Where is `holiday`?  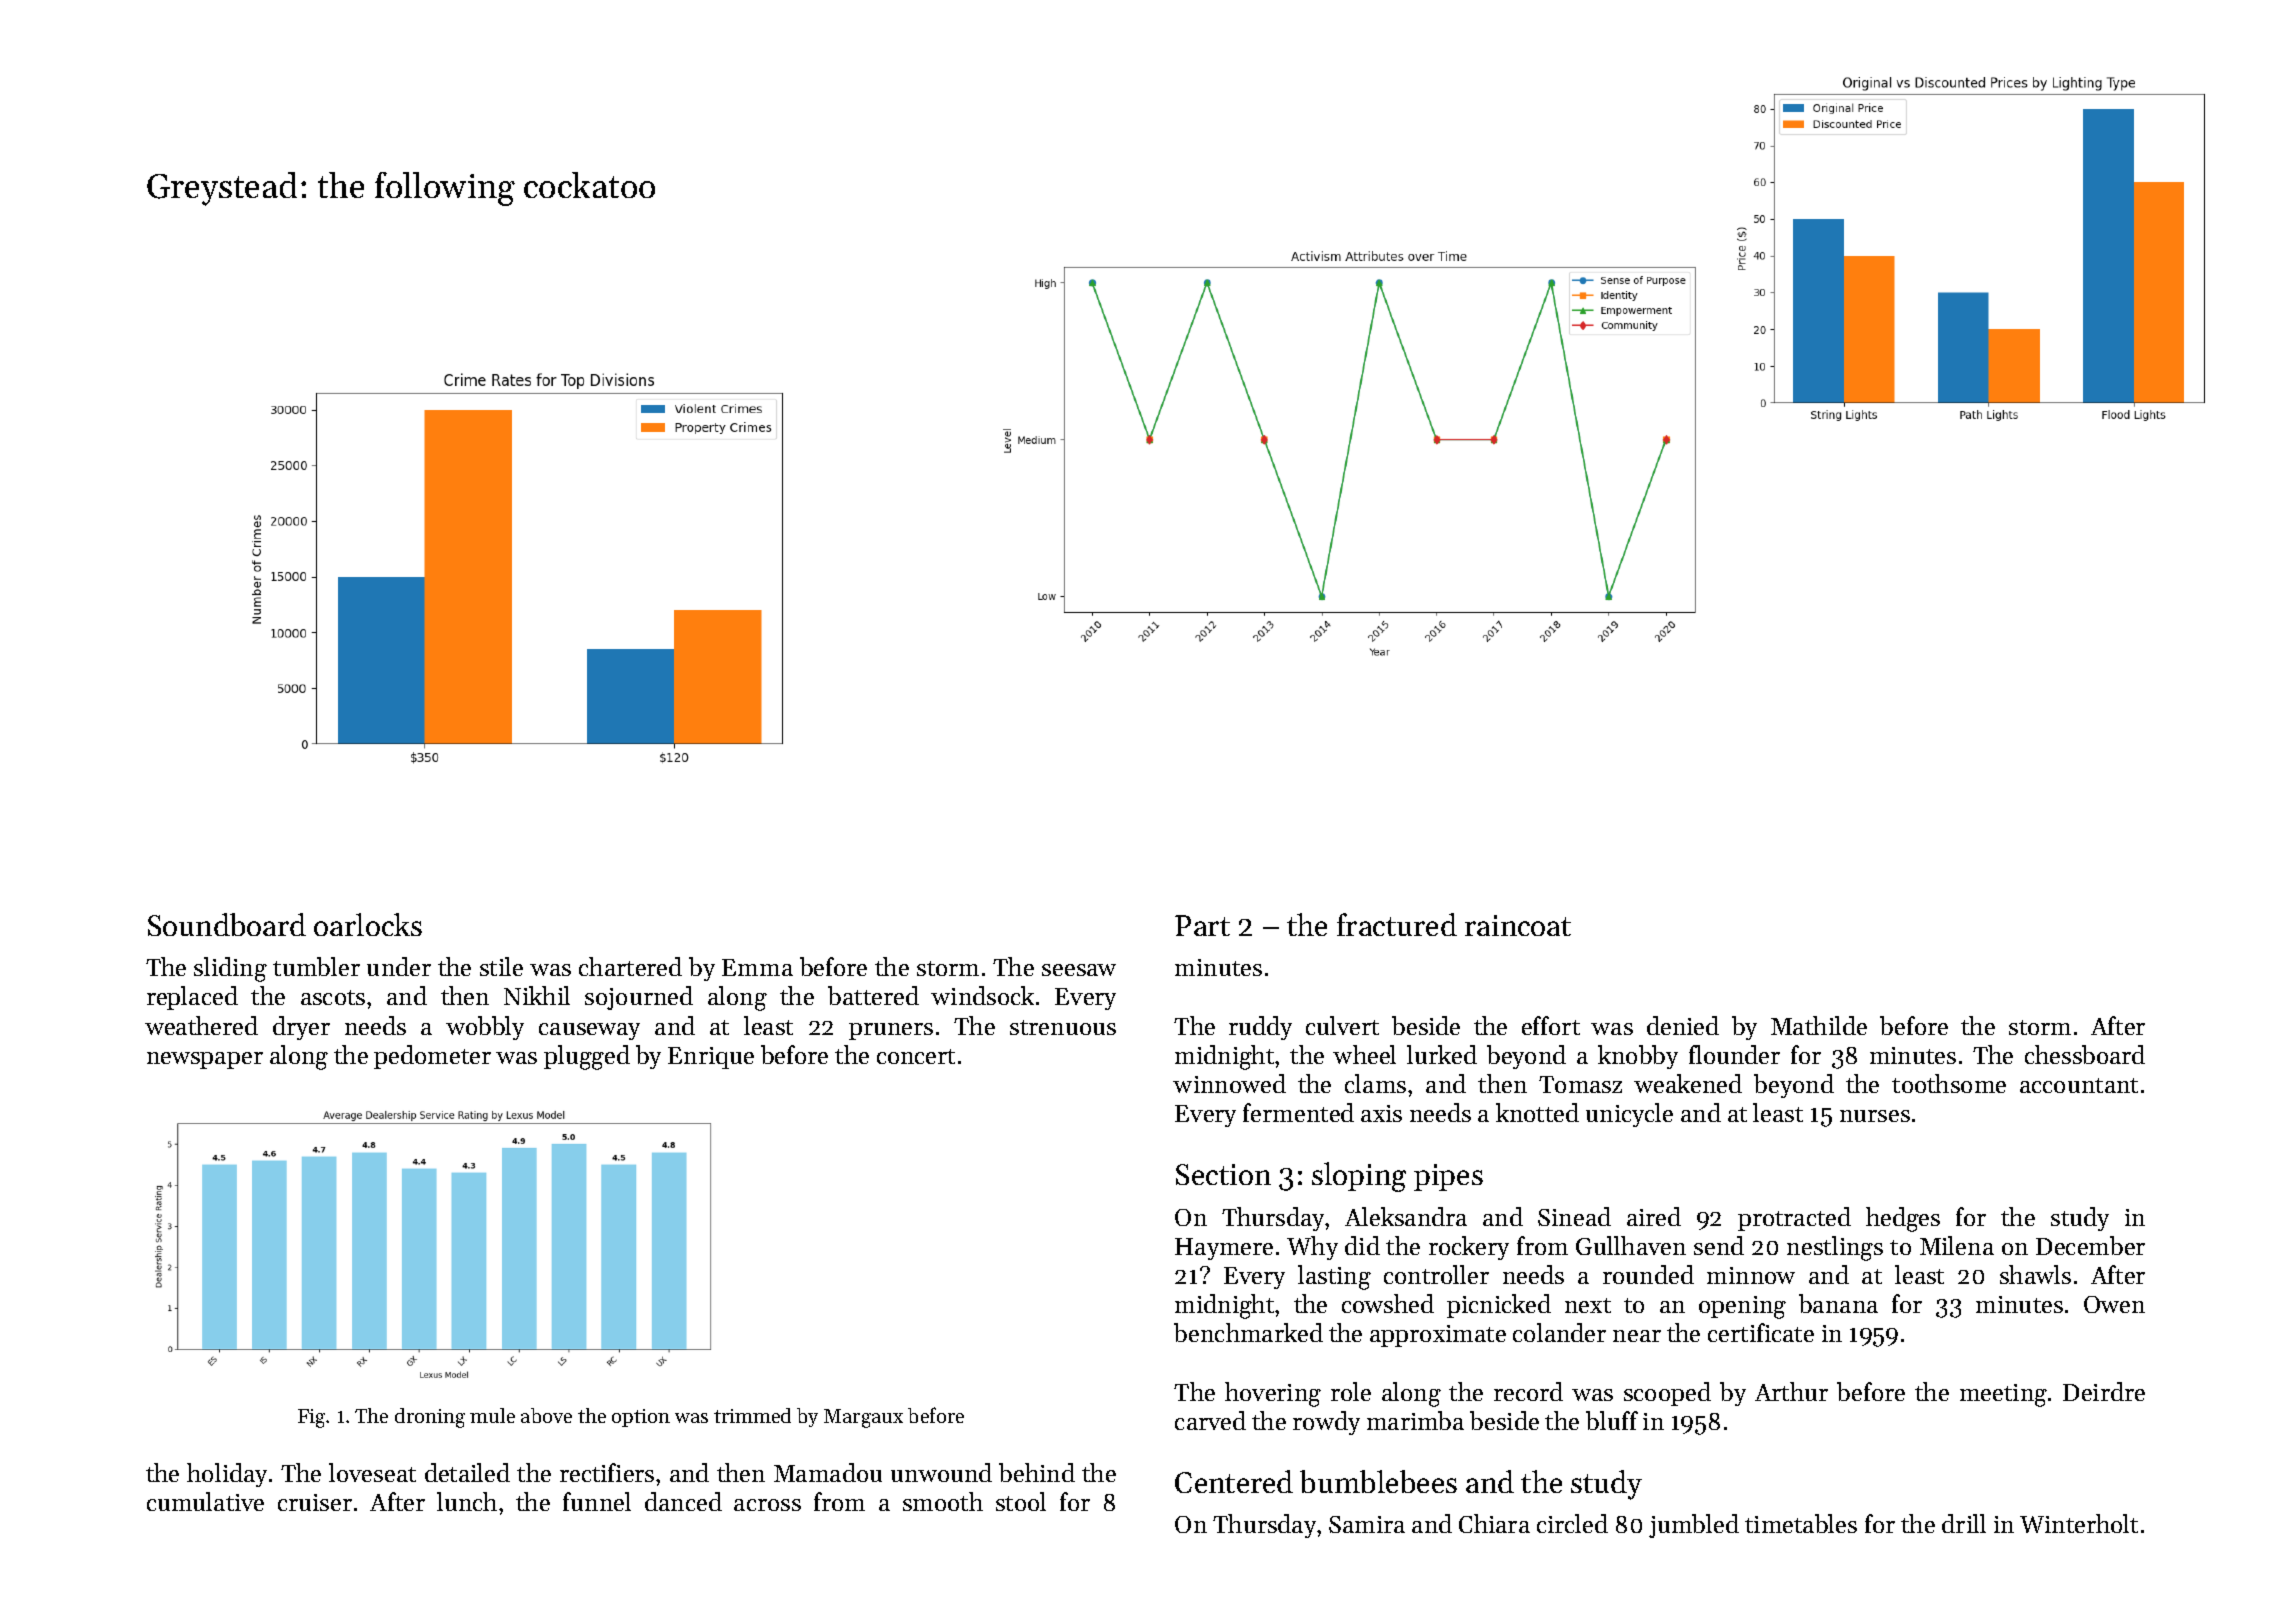 holiday is located at coordinates (227, 1475).
